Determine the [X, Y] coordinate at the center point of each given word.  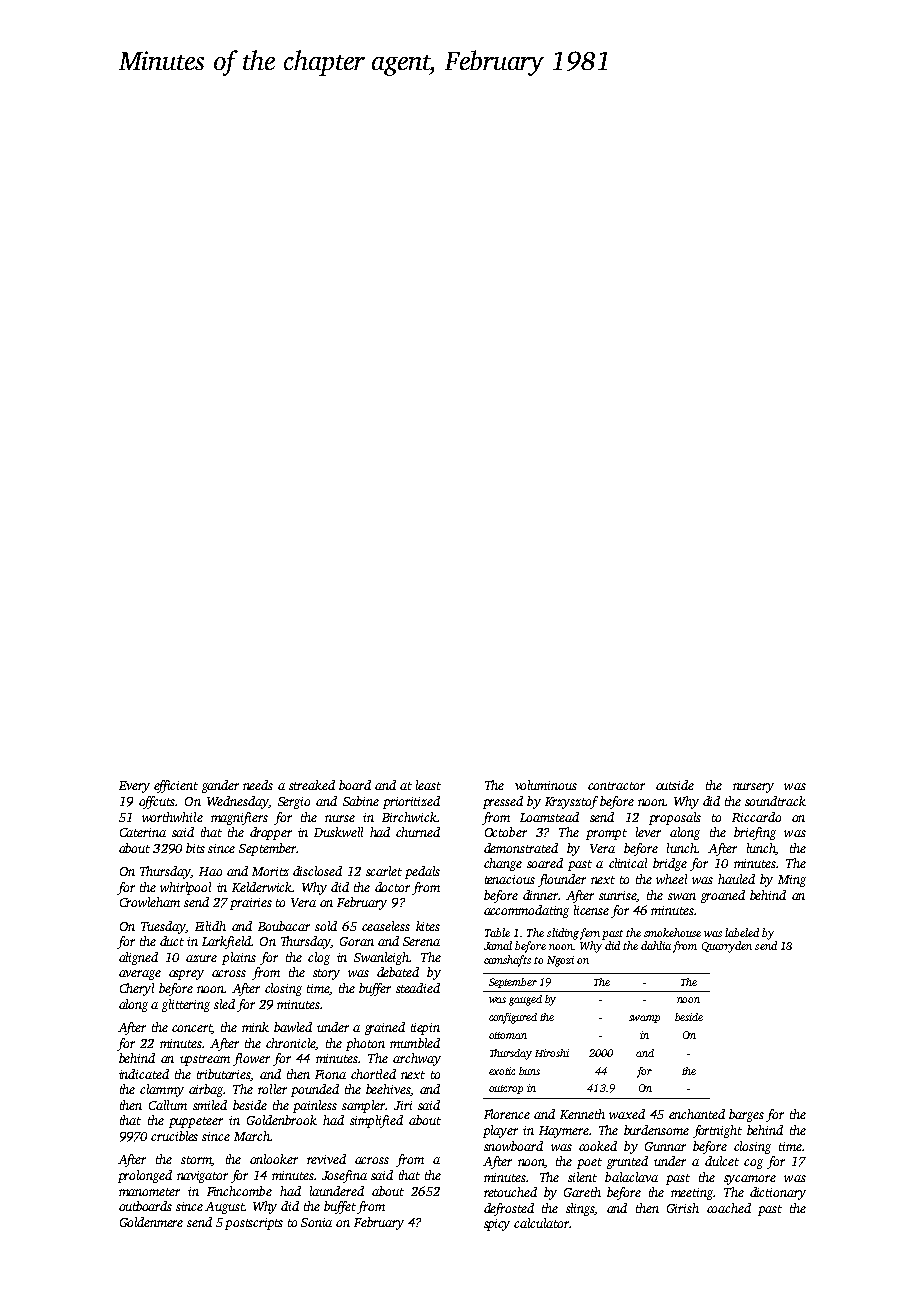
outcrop [506, 1089]
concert [192, 1029]
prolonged [145, 1176]
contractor [616, 786]
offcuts [157, 802]
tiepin [425, 1029]
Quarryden [727, 947]
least [428, 785]
